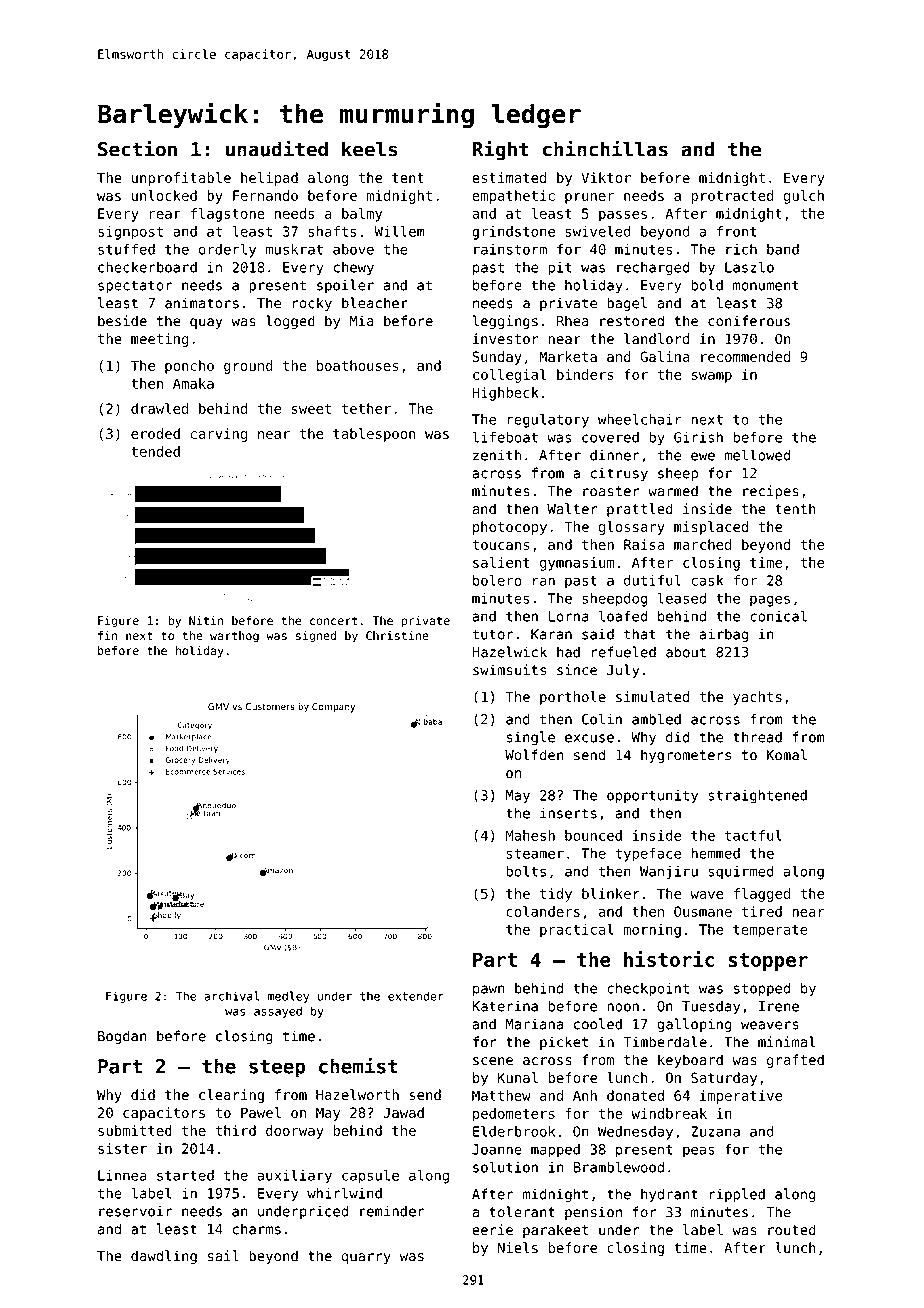 The image size is (924, 1308). What do you see at coordinates (122, 321) in the page?
I see `beside` at bounding box center [122, 321].
